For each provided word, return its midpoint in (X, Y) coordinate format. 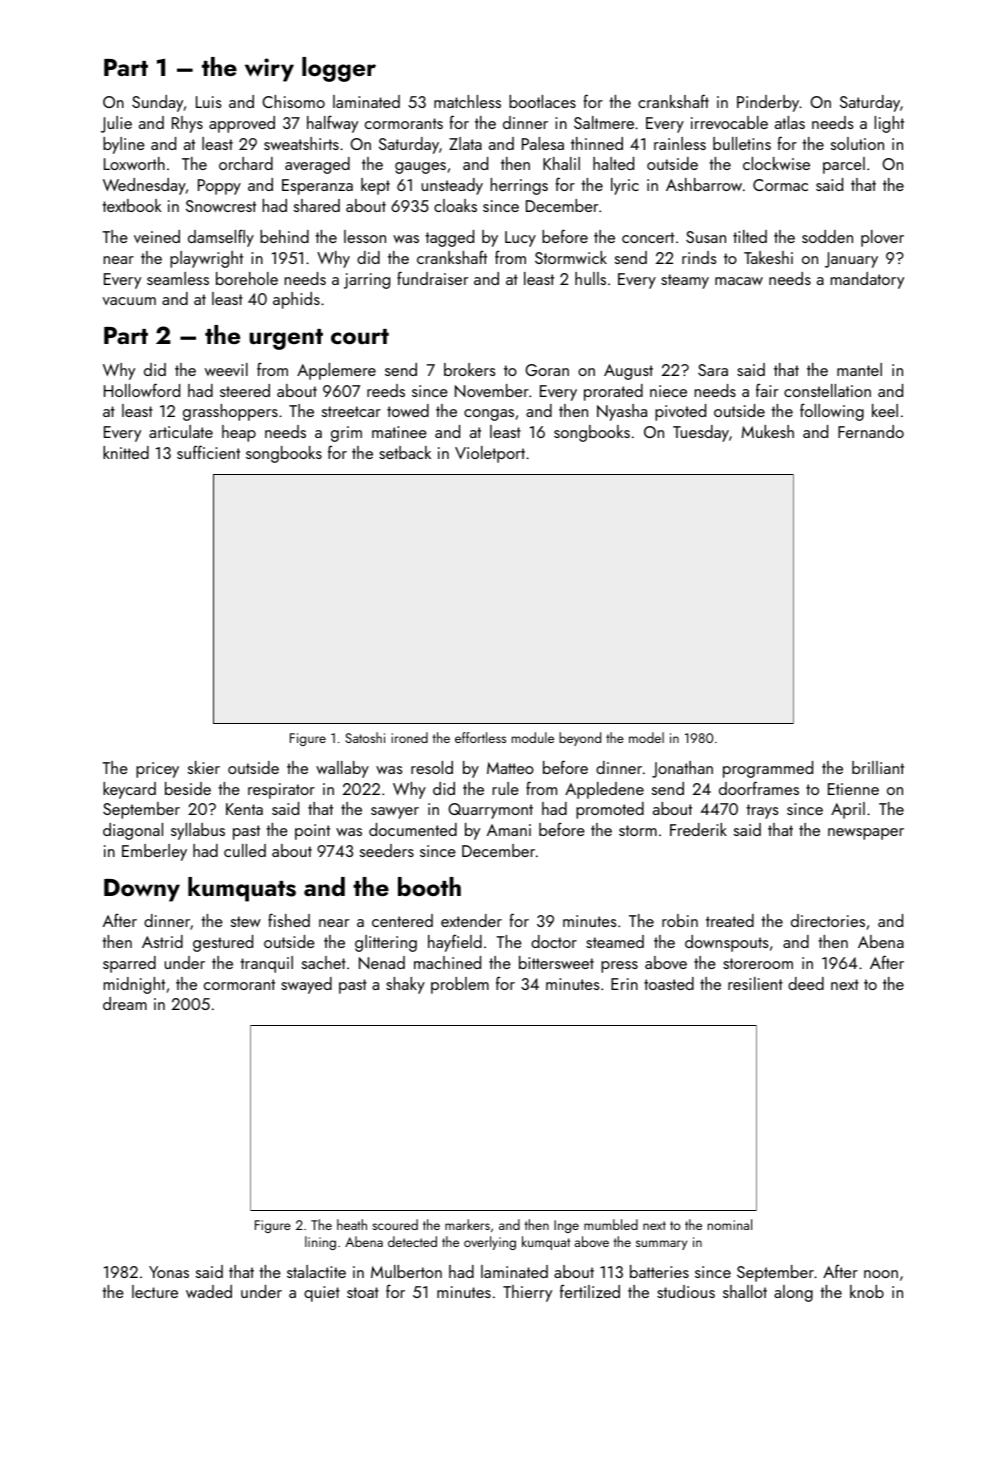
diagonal (133, 831)
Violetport (490, 454)
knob (867, 1291)
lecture (155, 1291)
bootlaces (542, 101)
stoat (363, 1292)
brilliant (878, 767)
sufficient (208, 452)
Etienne (853, 789)
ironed (409, 737)
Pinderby (768, 103)
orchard (246, 163)
